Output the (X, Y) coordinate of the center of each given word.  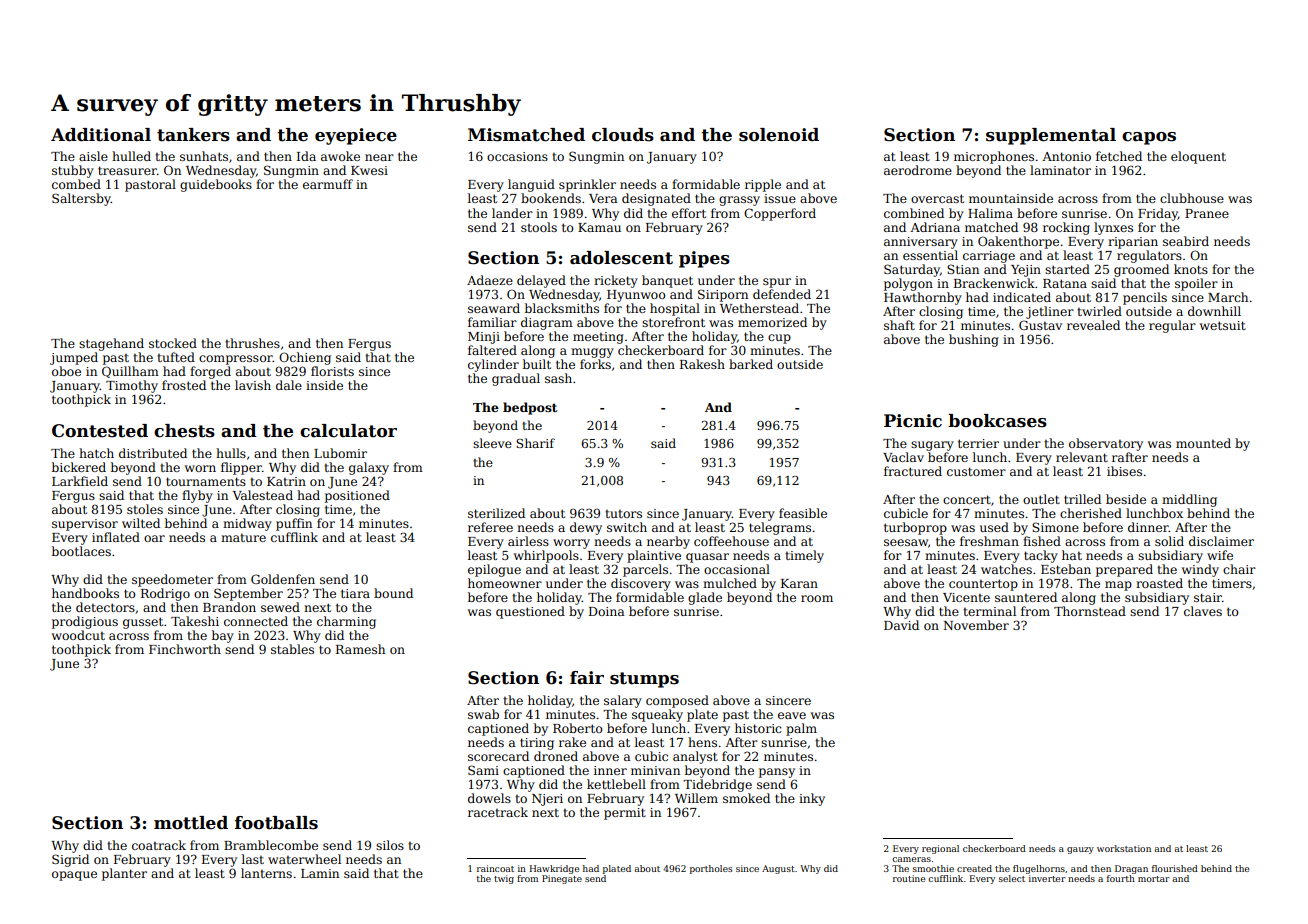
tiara (355, 593)
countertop (983, 585)
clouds (623, 135)
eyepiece (356, 136)
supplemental (1051, 136)
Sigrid (70, 860)
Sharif (535, 443)
